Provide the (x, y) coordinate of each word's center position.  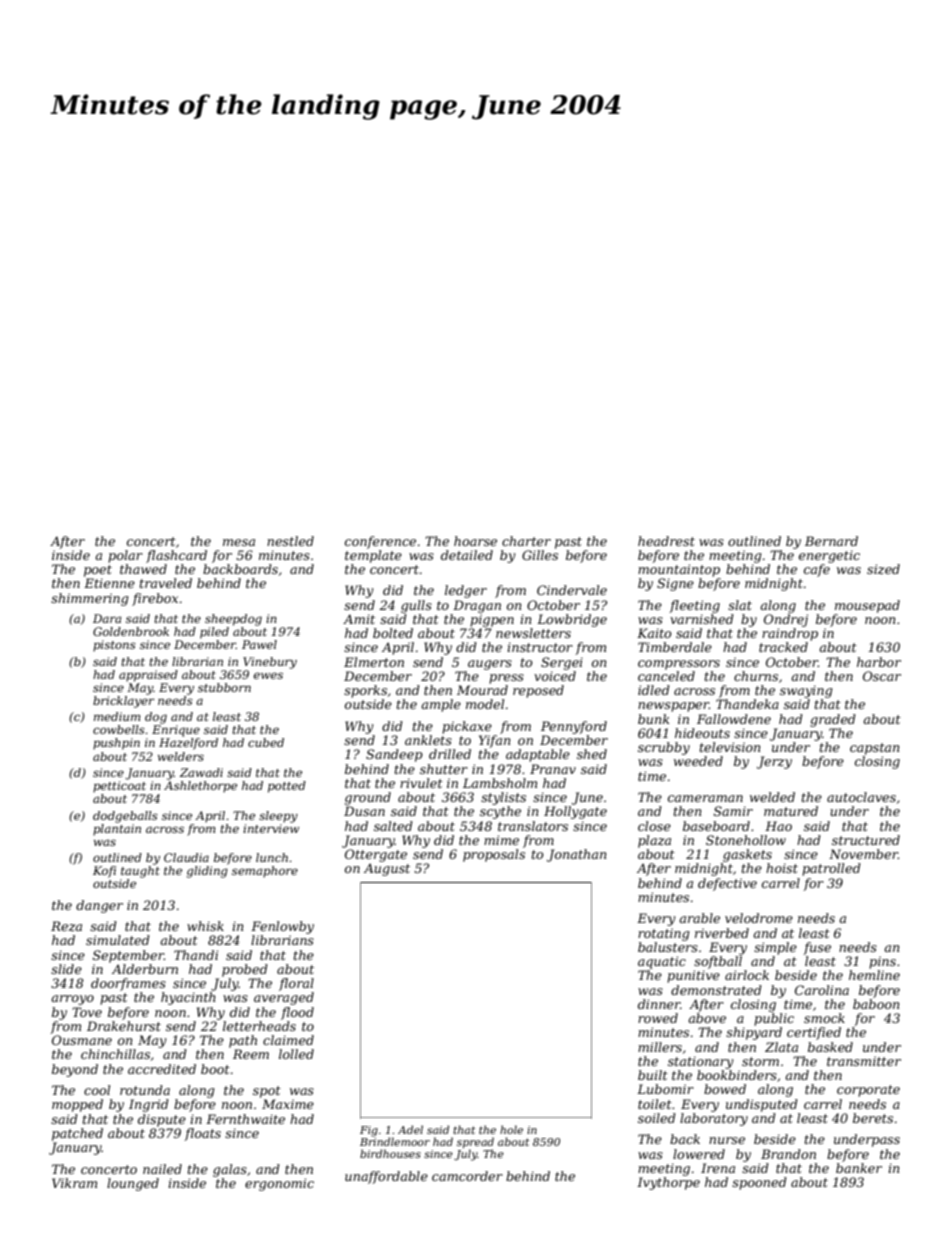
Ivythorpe (668, 1183)
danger (99, 906)
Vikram (74, 1183)
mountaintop (679, 570)
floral (296, 984)
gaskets (747, 855)
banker (859, 1168)
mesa (239, 542)
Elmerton (374, 662)
